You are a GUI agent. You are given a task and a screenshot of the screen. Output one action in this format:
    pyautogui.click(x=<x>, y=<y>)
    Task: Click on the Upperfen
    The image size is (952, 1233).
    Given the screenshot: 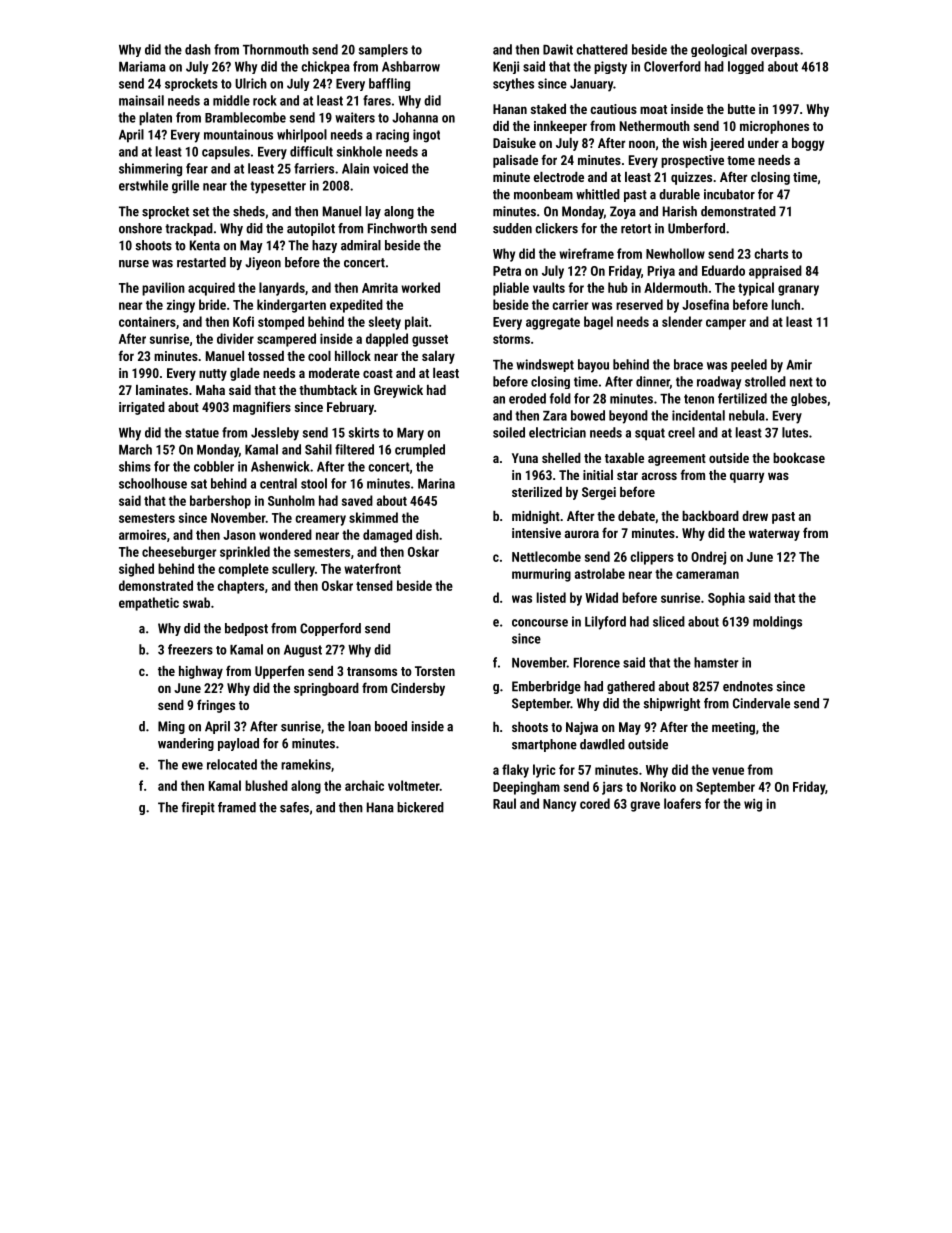 What is the action you would take?
    pyautogui.click(x=279, y=672)
